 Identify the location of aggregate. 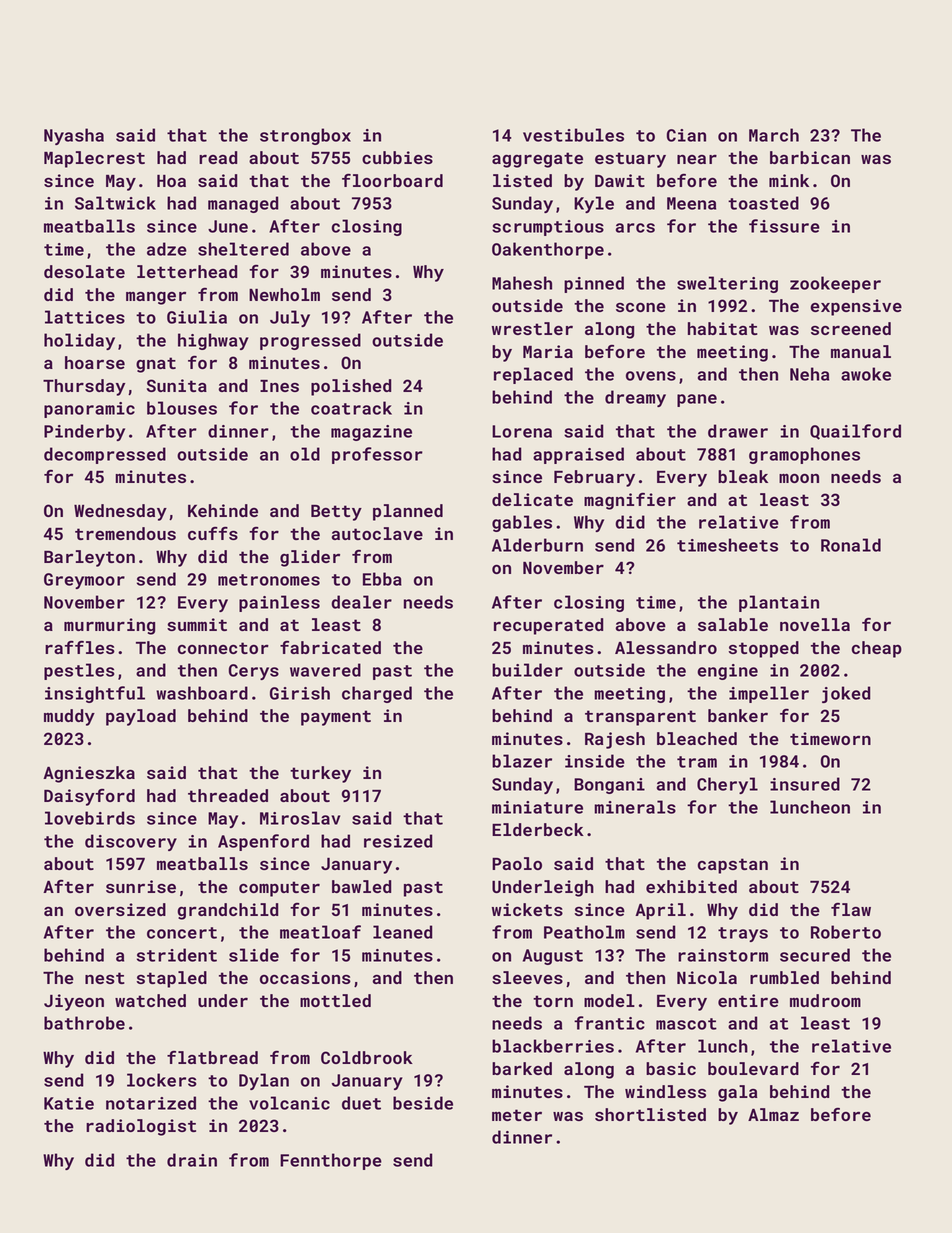
(537, 160).
